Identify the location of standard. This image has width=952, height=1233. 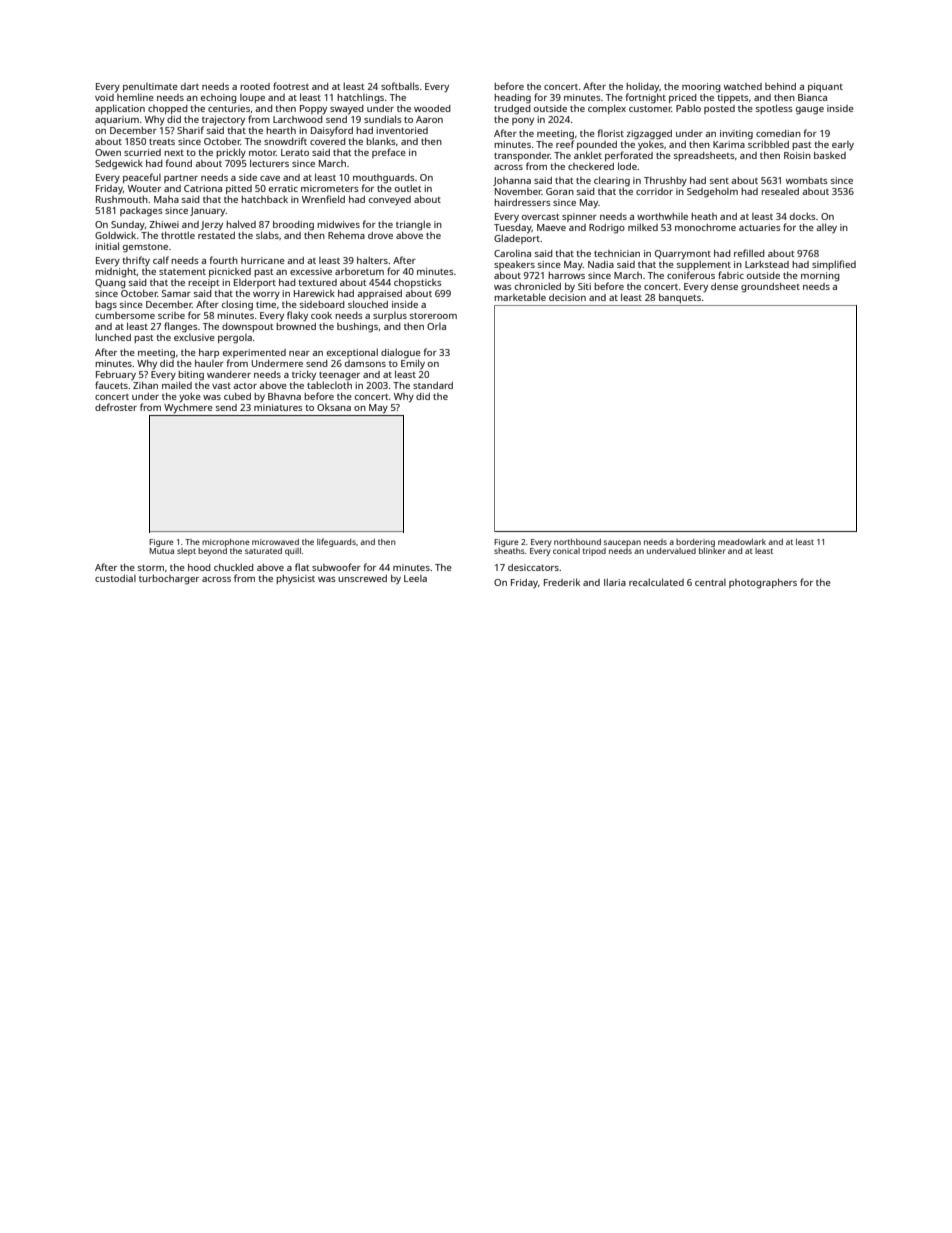
(433, 385).
